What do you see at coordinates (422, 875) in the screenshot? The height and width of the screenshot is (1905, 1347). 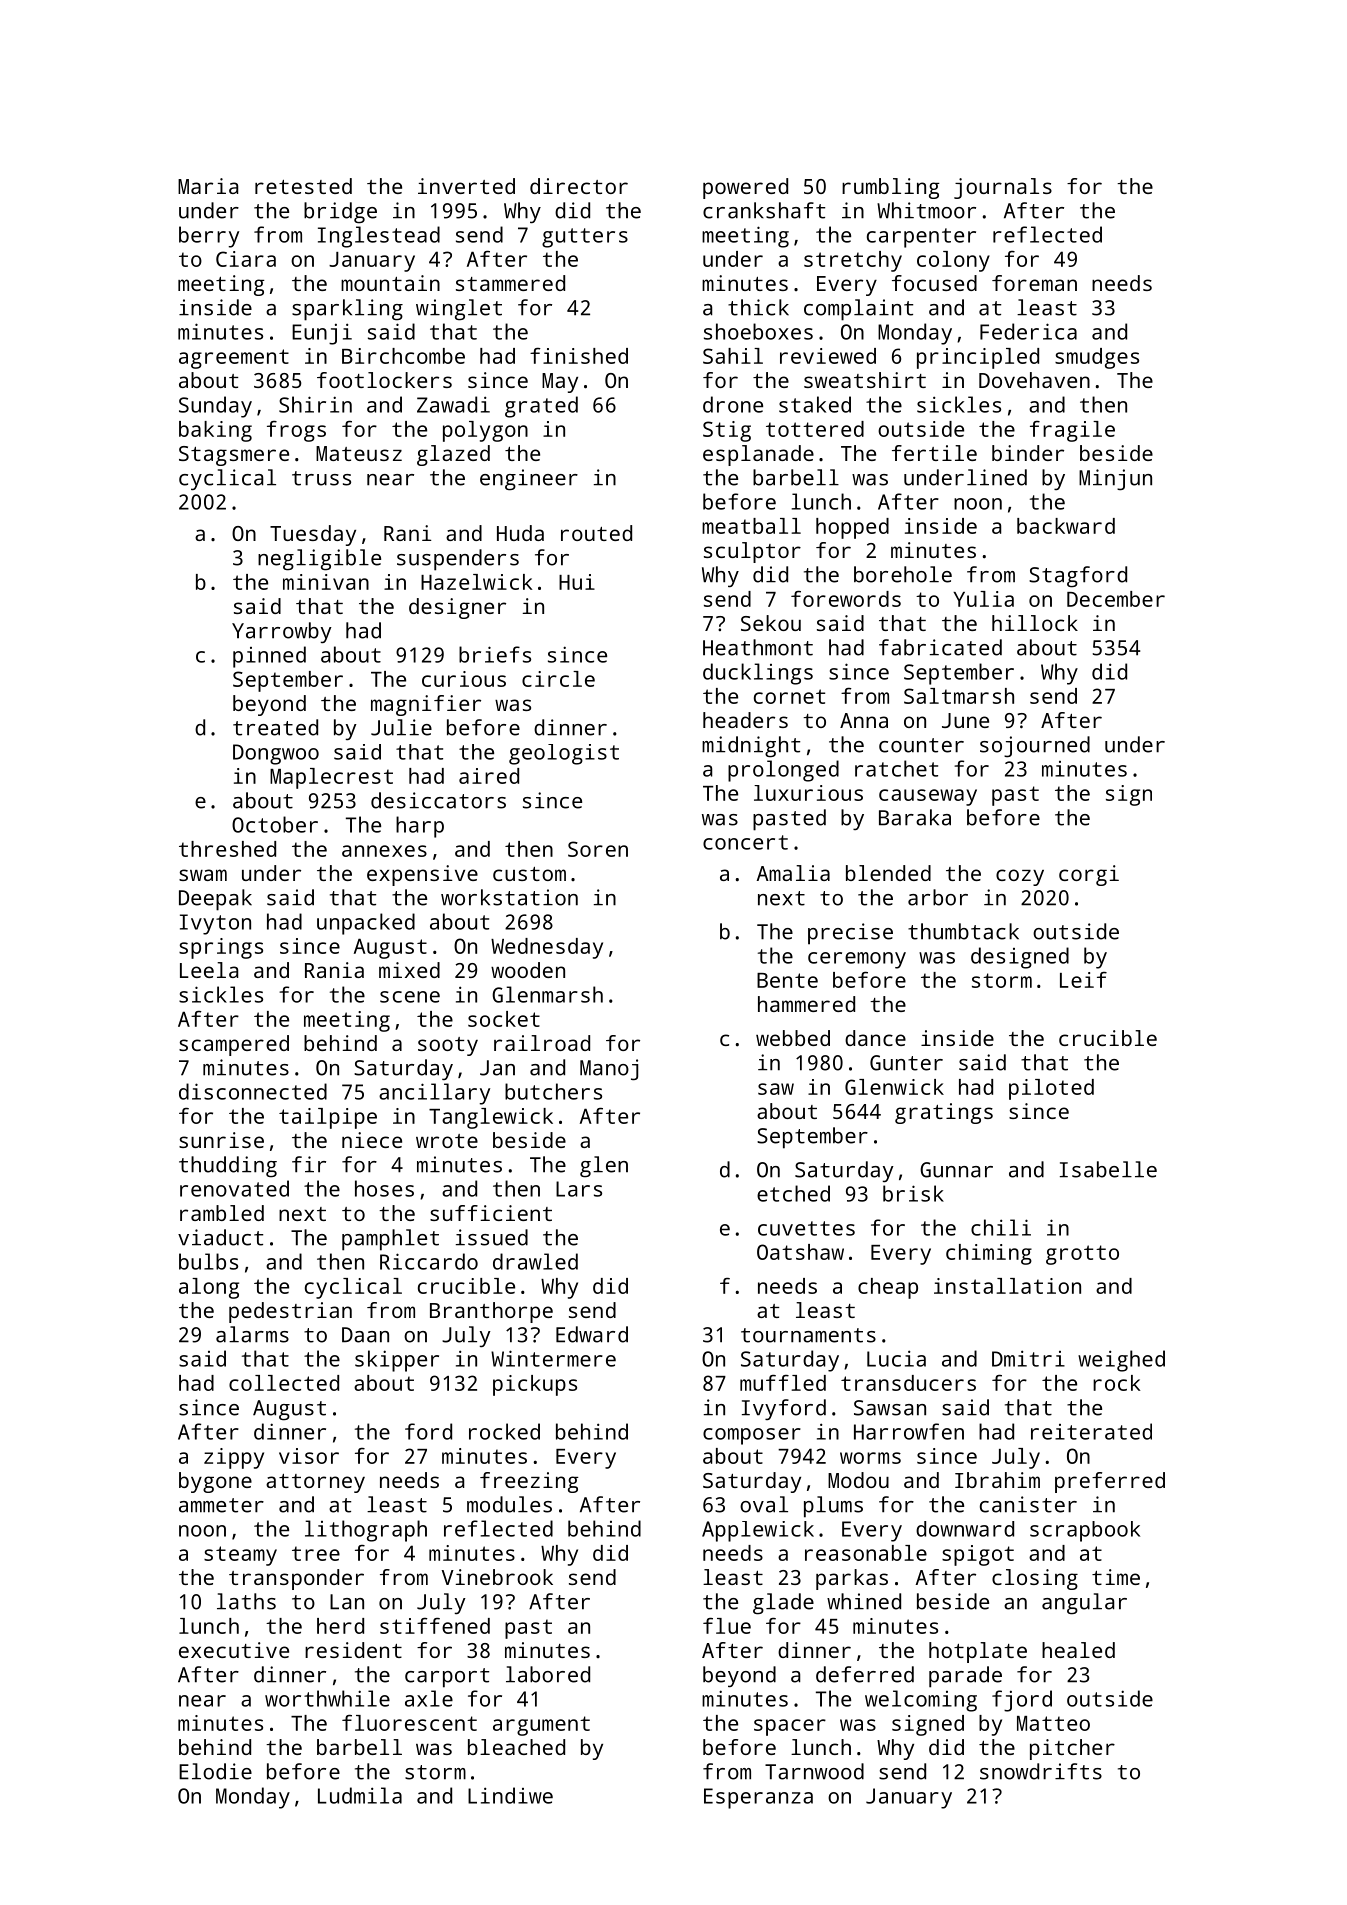 I see `expensive` at bounding box center [422, 875].
